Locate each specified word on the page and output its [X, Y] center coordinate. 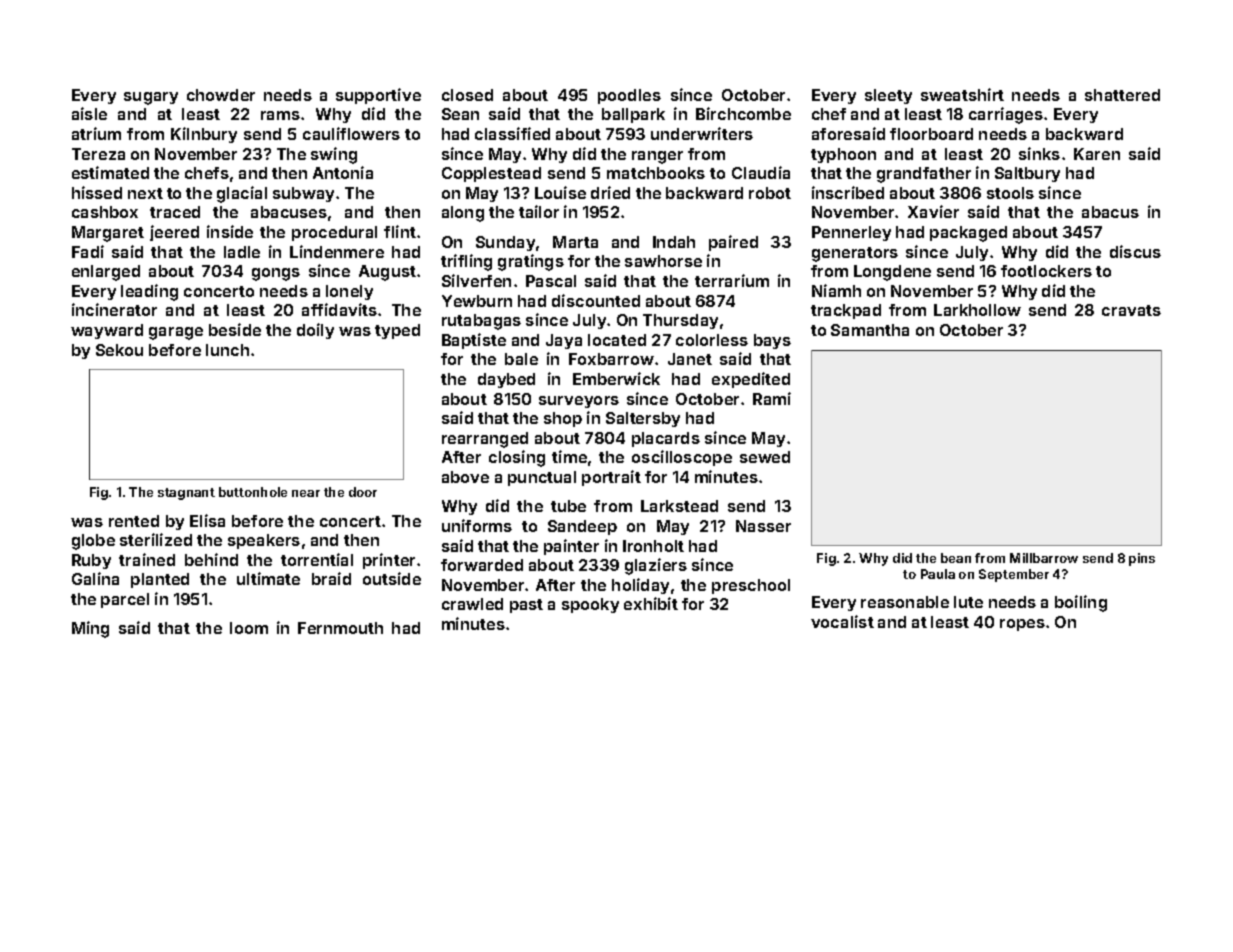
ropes [1022, 625]
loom [249, 628]
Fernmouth [340, 628]
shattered [1122, 95]
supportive [378, 96]
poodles [629, 96]
